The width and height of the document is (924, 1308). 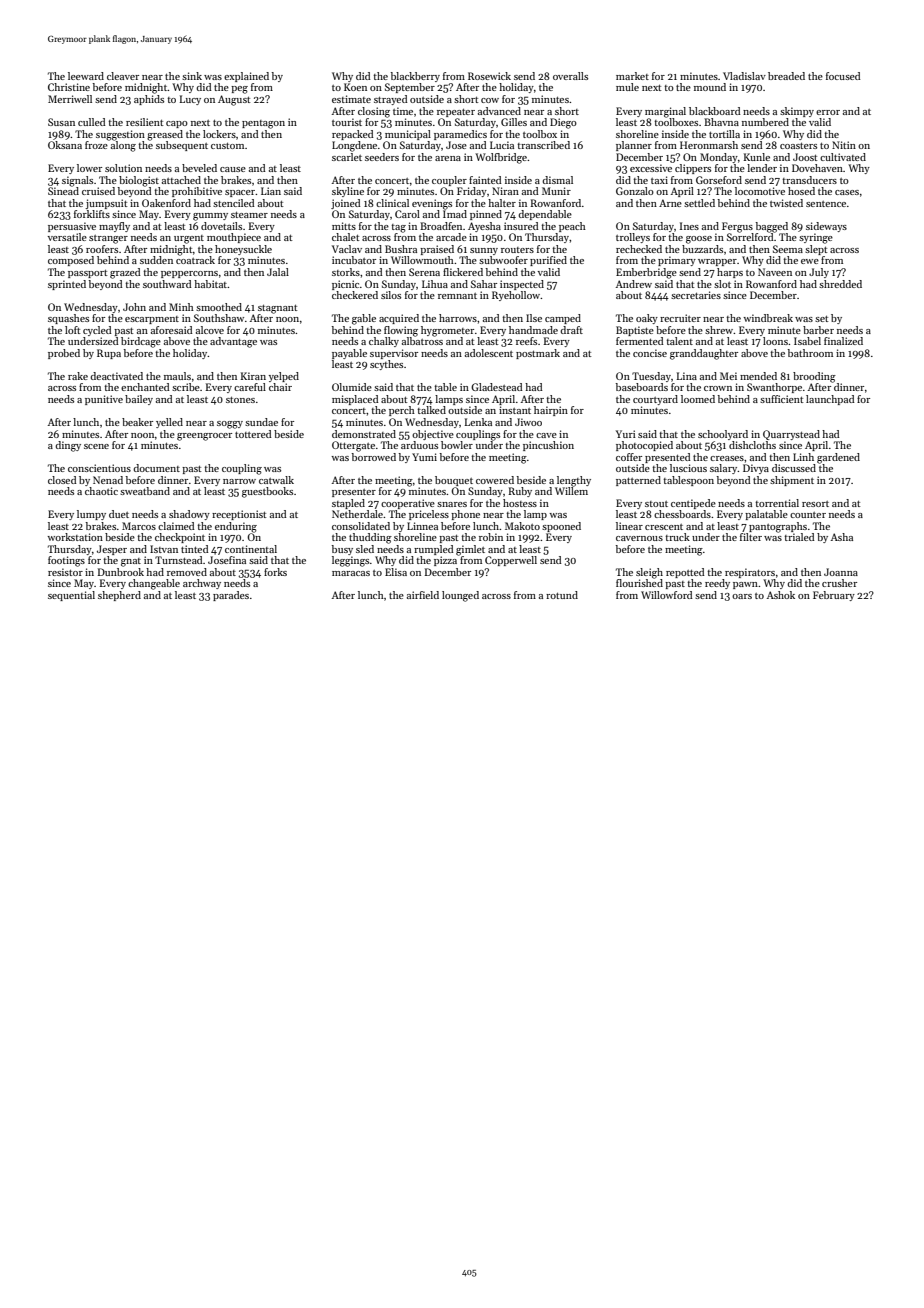 I want to click on workstation, so click(x=75, y=537).
